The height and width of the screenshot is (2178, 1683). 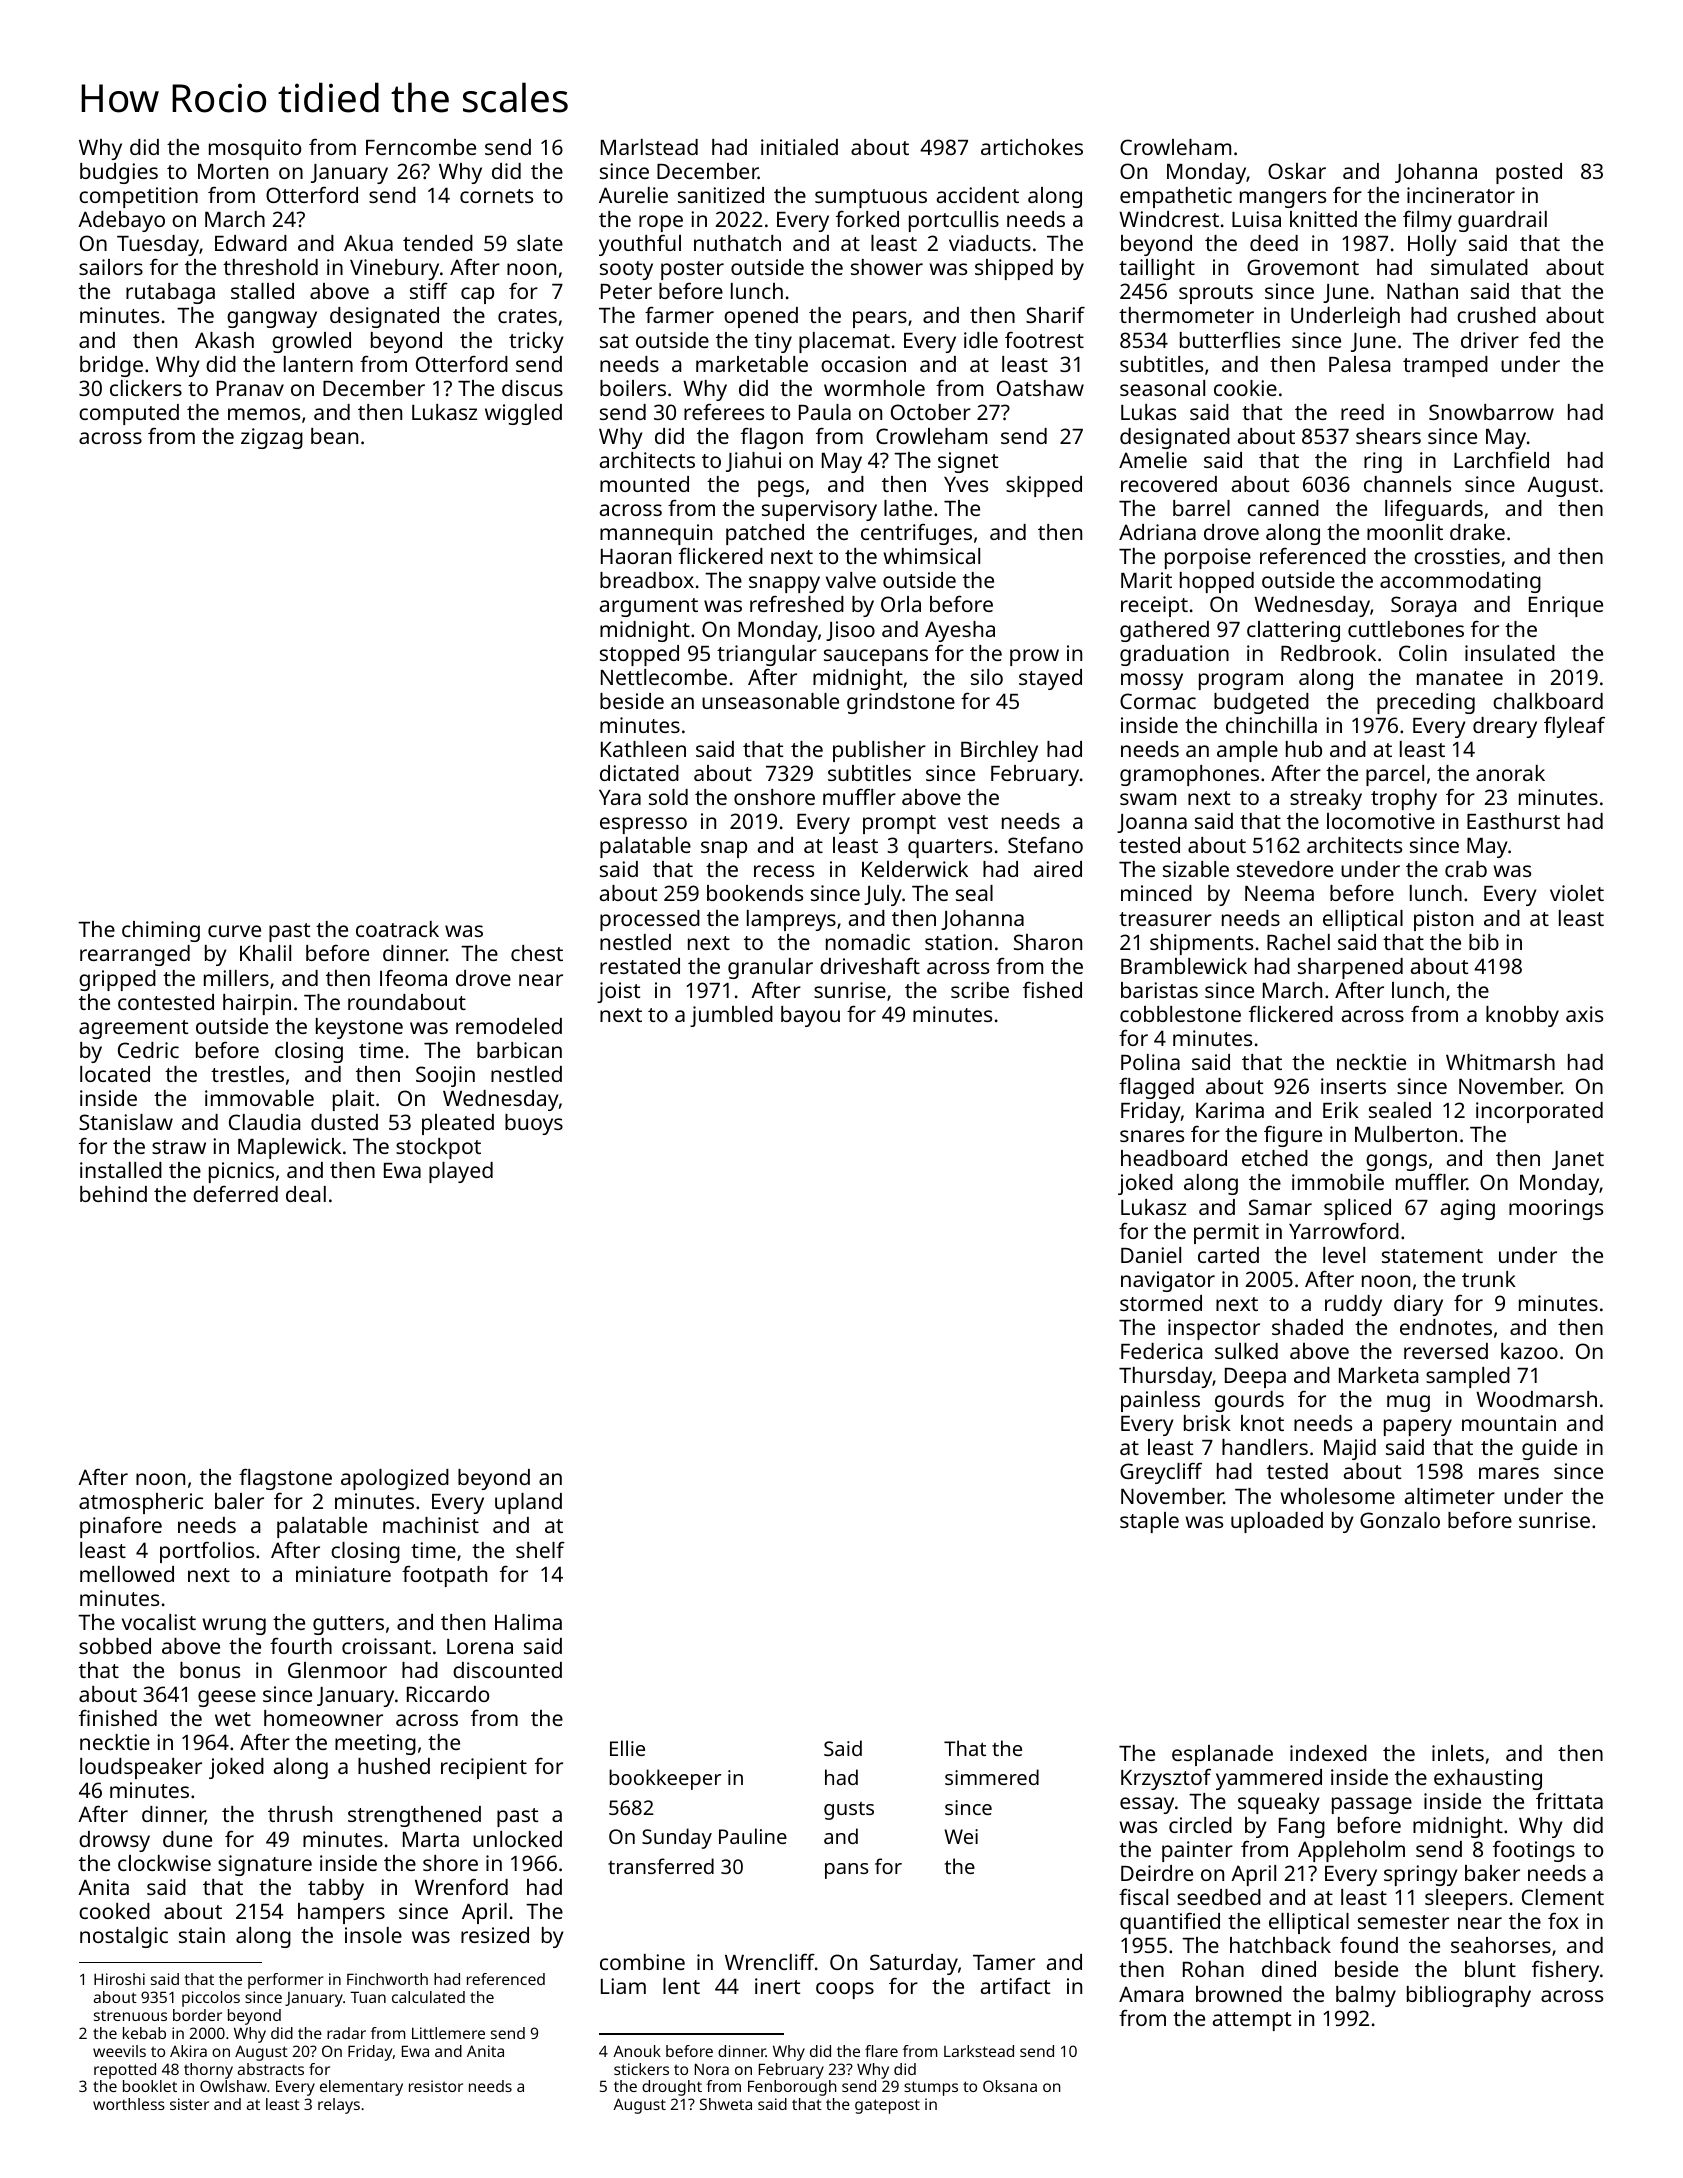 I want to click on dined, so click(x=1289, y=1969).
